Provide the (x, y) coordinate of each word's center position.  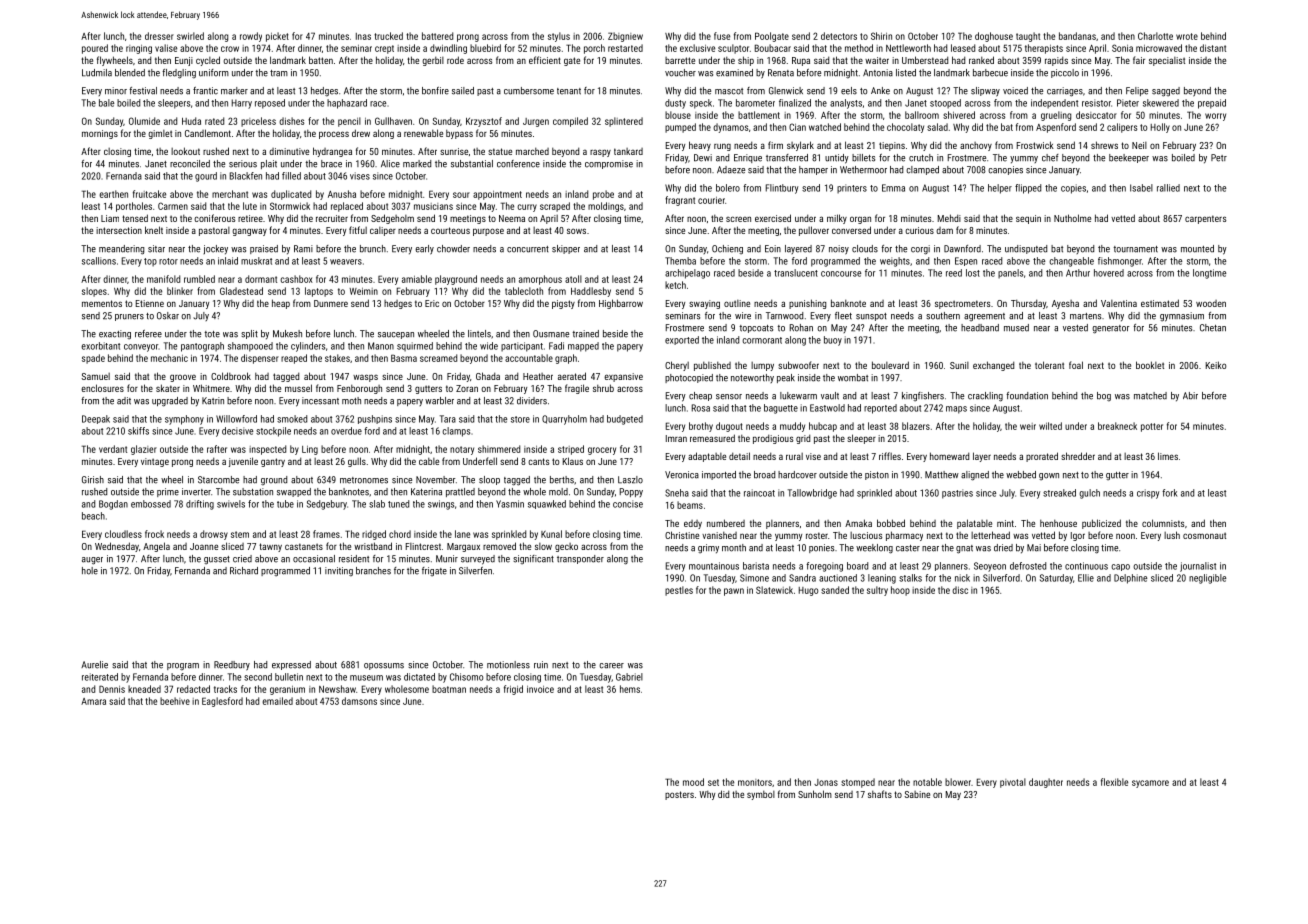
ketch (675, 285)
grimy (708, 549)
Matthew (942, 475)
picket (277, 37)
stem (240, 534)
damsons (359, 701)
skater (168, 388)
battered (437, 36)
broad (764, 475)
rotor (168, 261)
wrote (1187, 36)
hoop (900, 591)
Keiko (1216, 365)
